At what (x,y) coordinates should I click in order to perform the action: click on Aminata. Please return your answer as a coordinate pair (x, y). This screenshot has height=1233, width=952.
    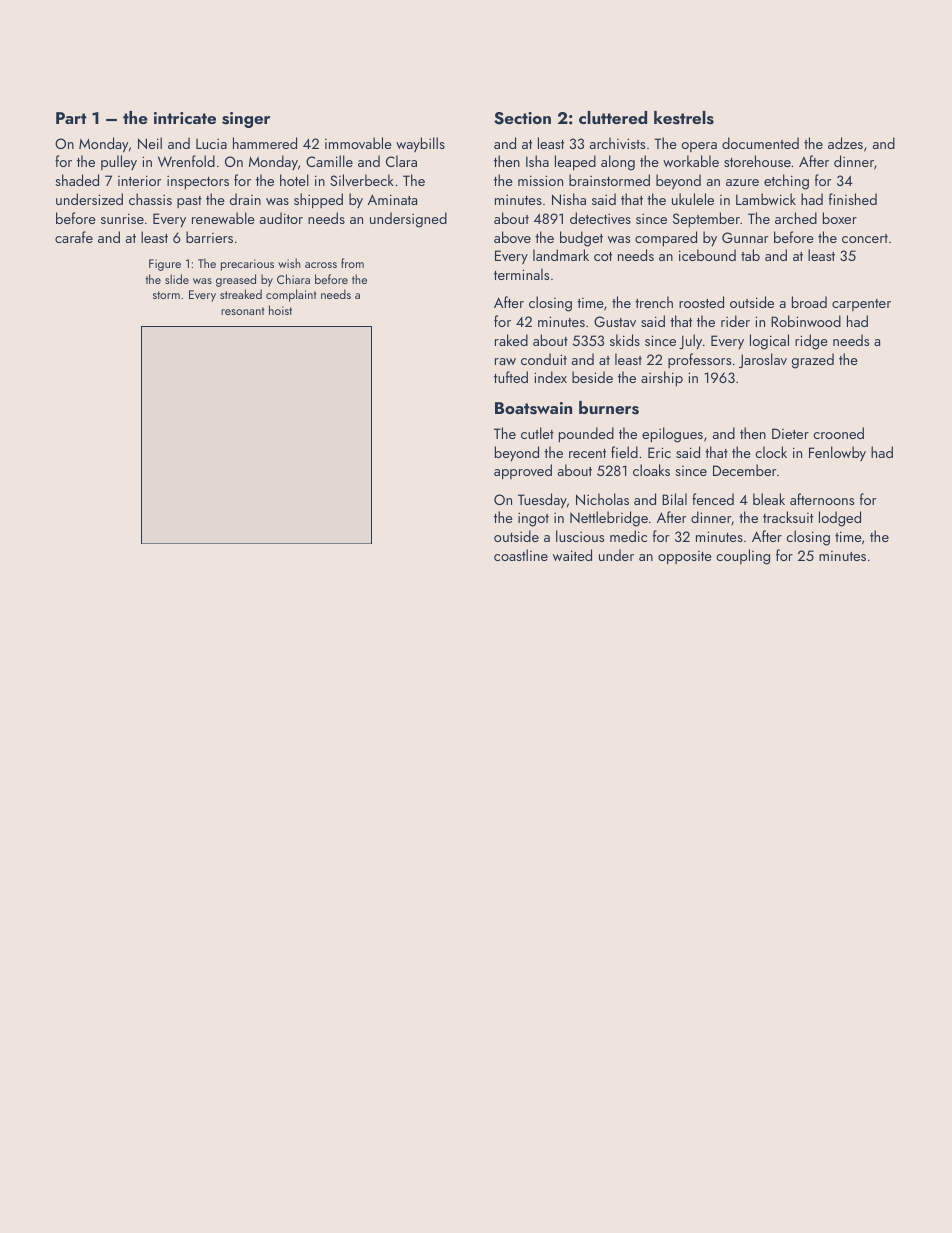
    Looking at the image, I should click on (392, 199).
